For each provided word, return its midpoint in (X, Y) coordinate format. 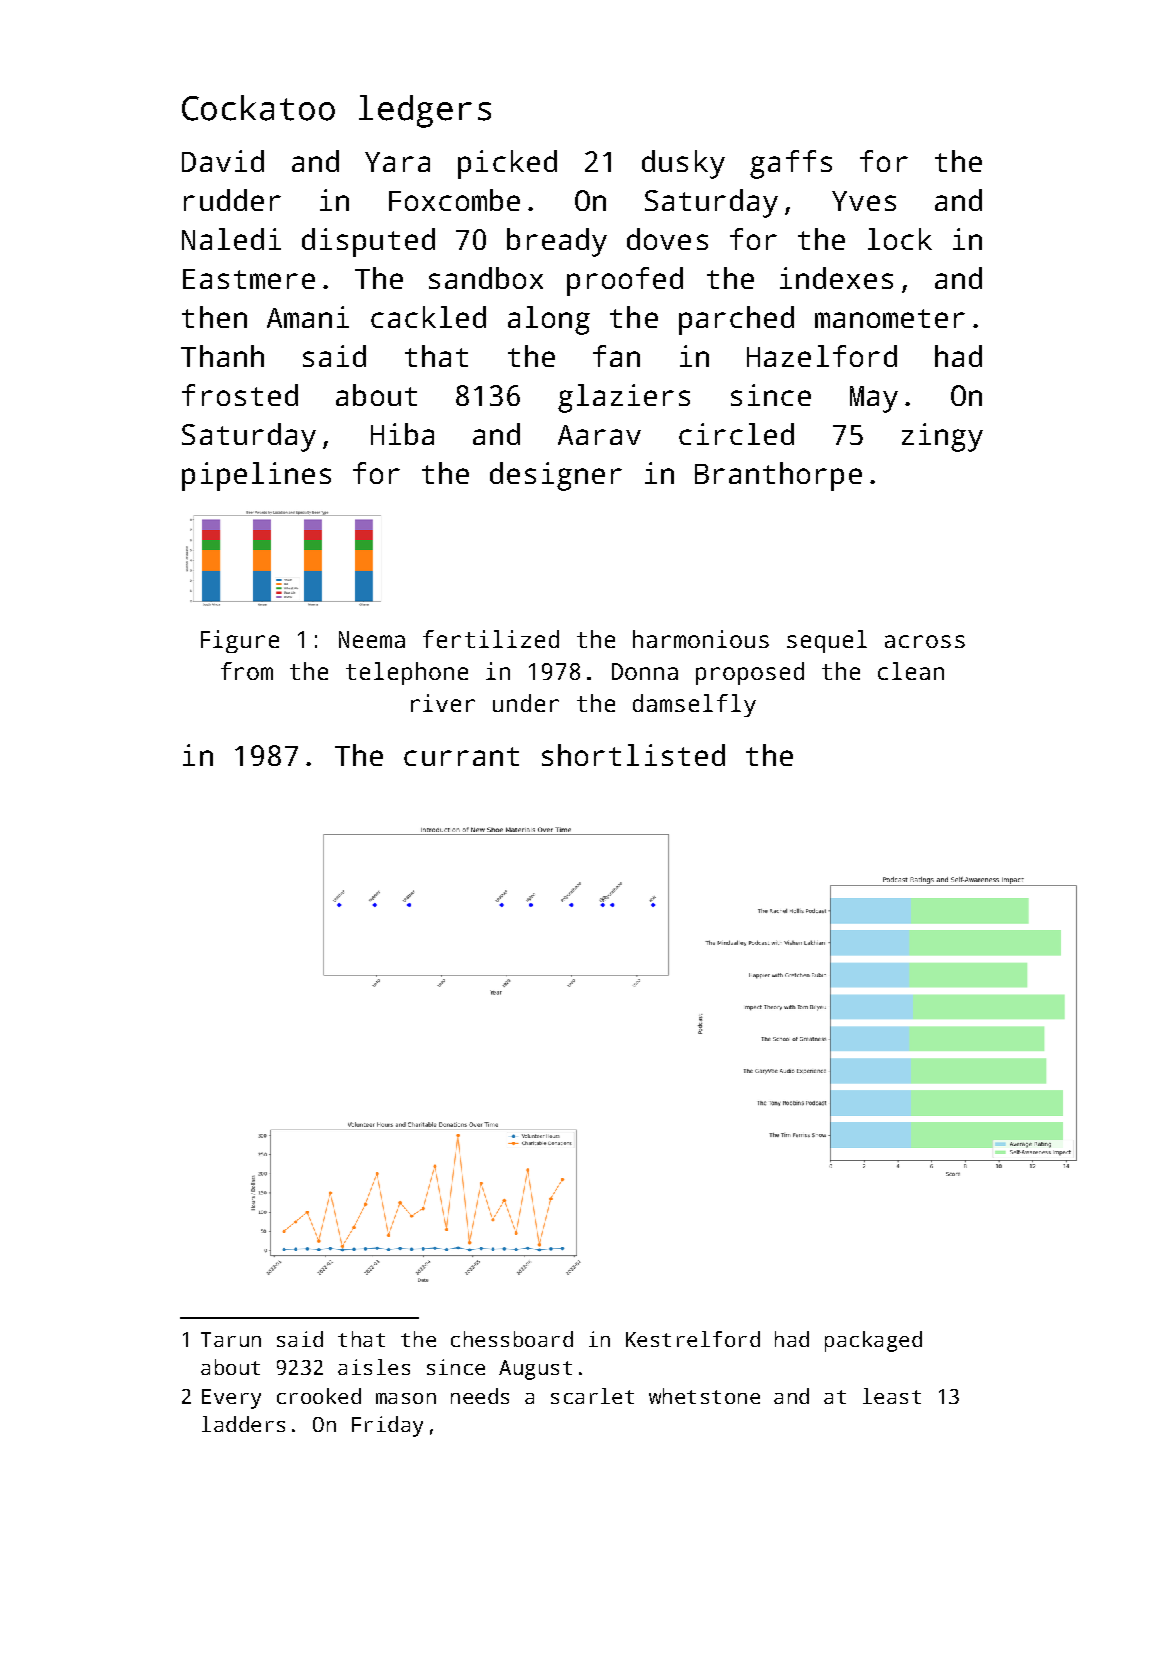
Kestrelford (693, 1339)
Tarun (231, 1339)
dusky (683, 164)
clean (911, 671)
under (526, 703)
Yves (864, 201)
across (925, 641)
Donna (645, 671)
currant (461, 756)
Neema (372, 639)
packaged (873, 1341)
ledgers (425, 111)
